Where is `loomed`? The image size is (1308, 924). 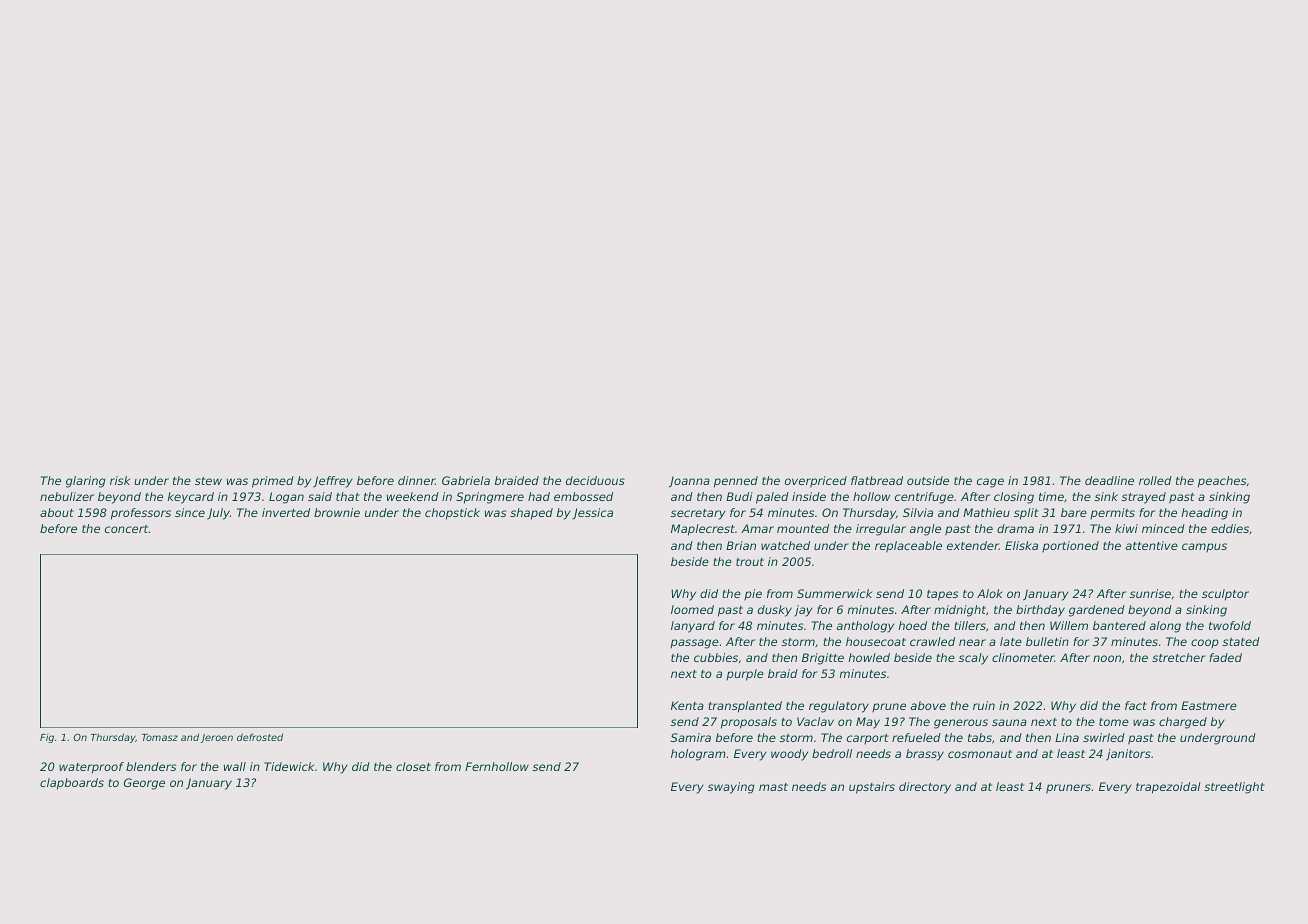
loomed is located at coordinates (692, 609).
